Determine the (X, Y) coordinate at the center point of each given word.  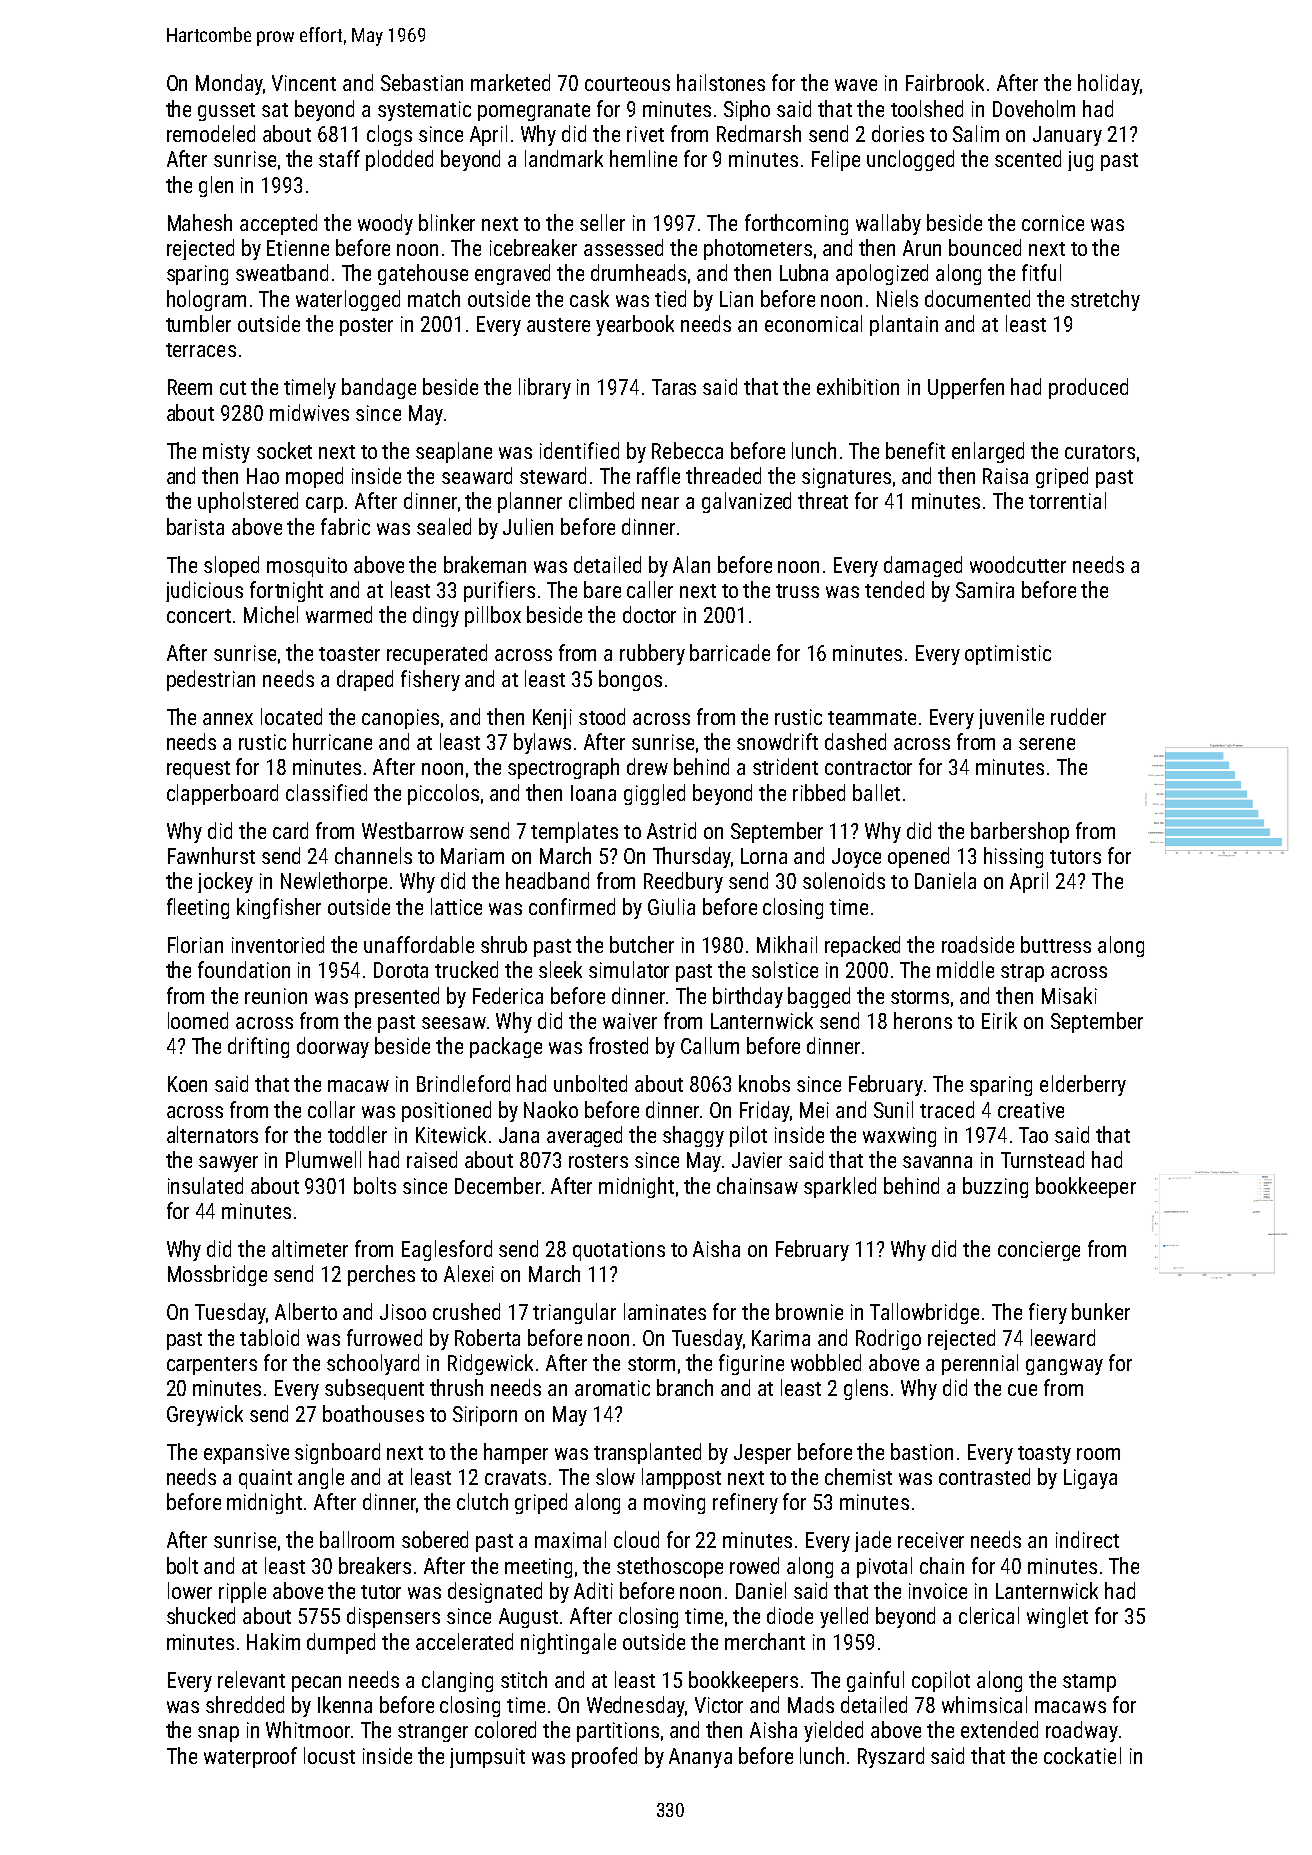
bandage (379, 388)
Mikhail (787, 944)
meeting (538, 1568)
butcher (642, 944)
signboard (337, 1453)
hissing (1013, 857)
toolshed (927, 108)
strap (1022, 973)
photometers (758, 249)
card (290, 830)
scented (1028, 158)
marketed (510, 82)
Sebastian (422, 82)
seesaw (454, 1023)
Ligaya (1090, 1479)
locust (329, 1755)
